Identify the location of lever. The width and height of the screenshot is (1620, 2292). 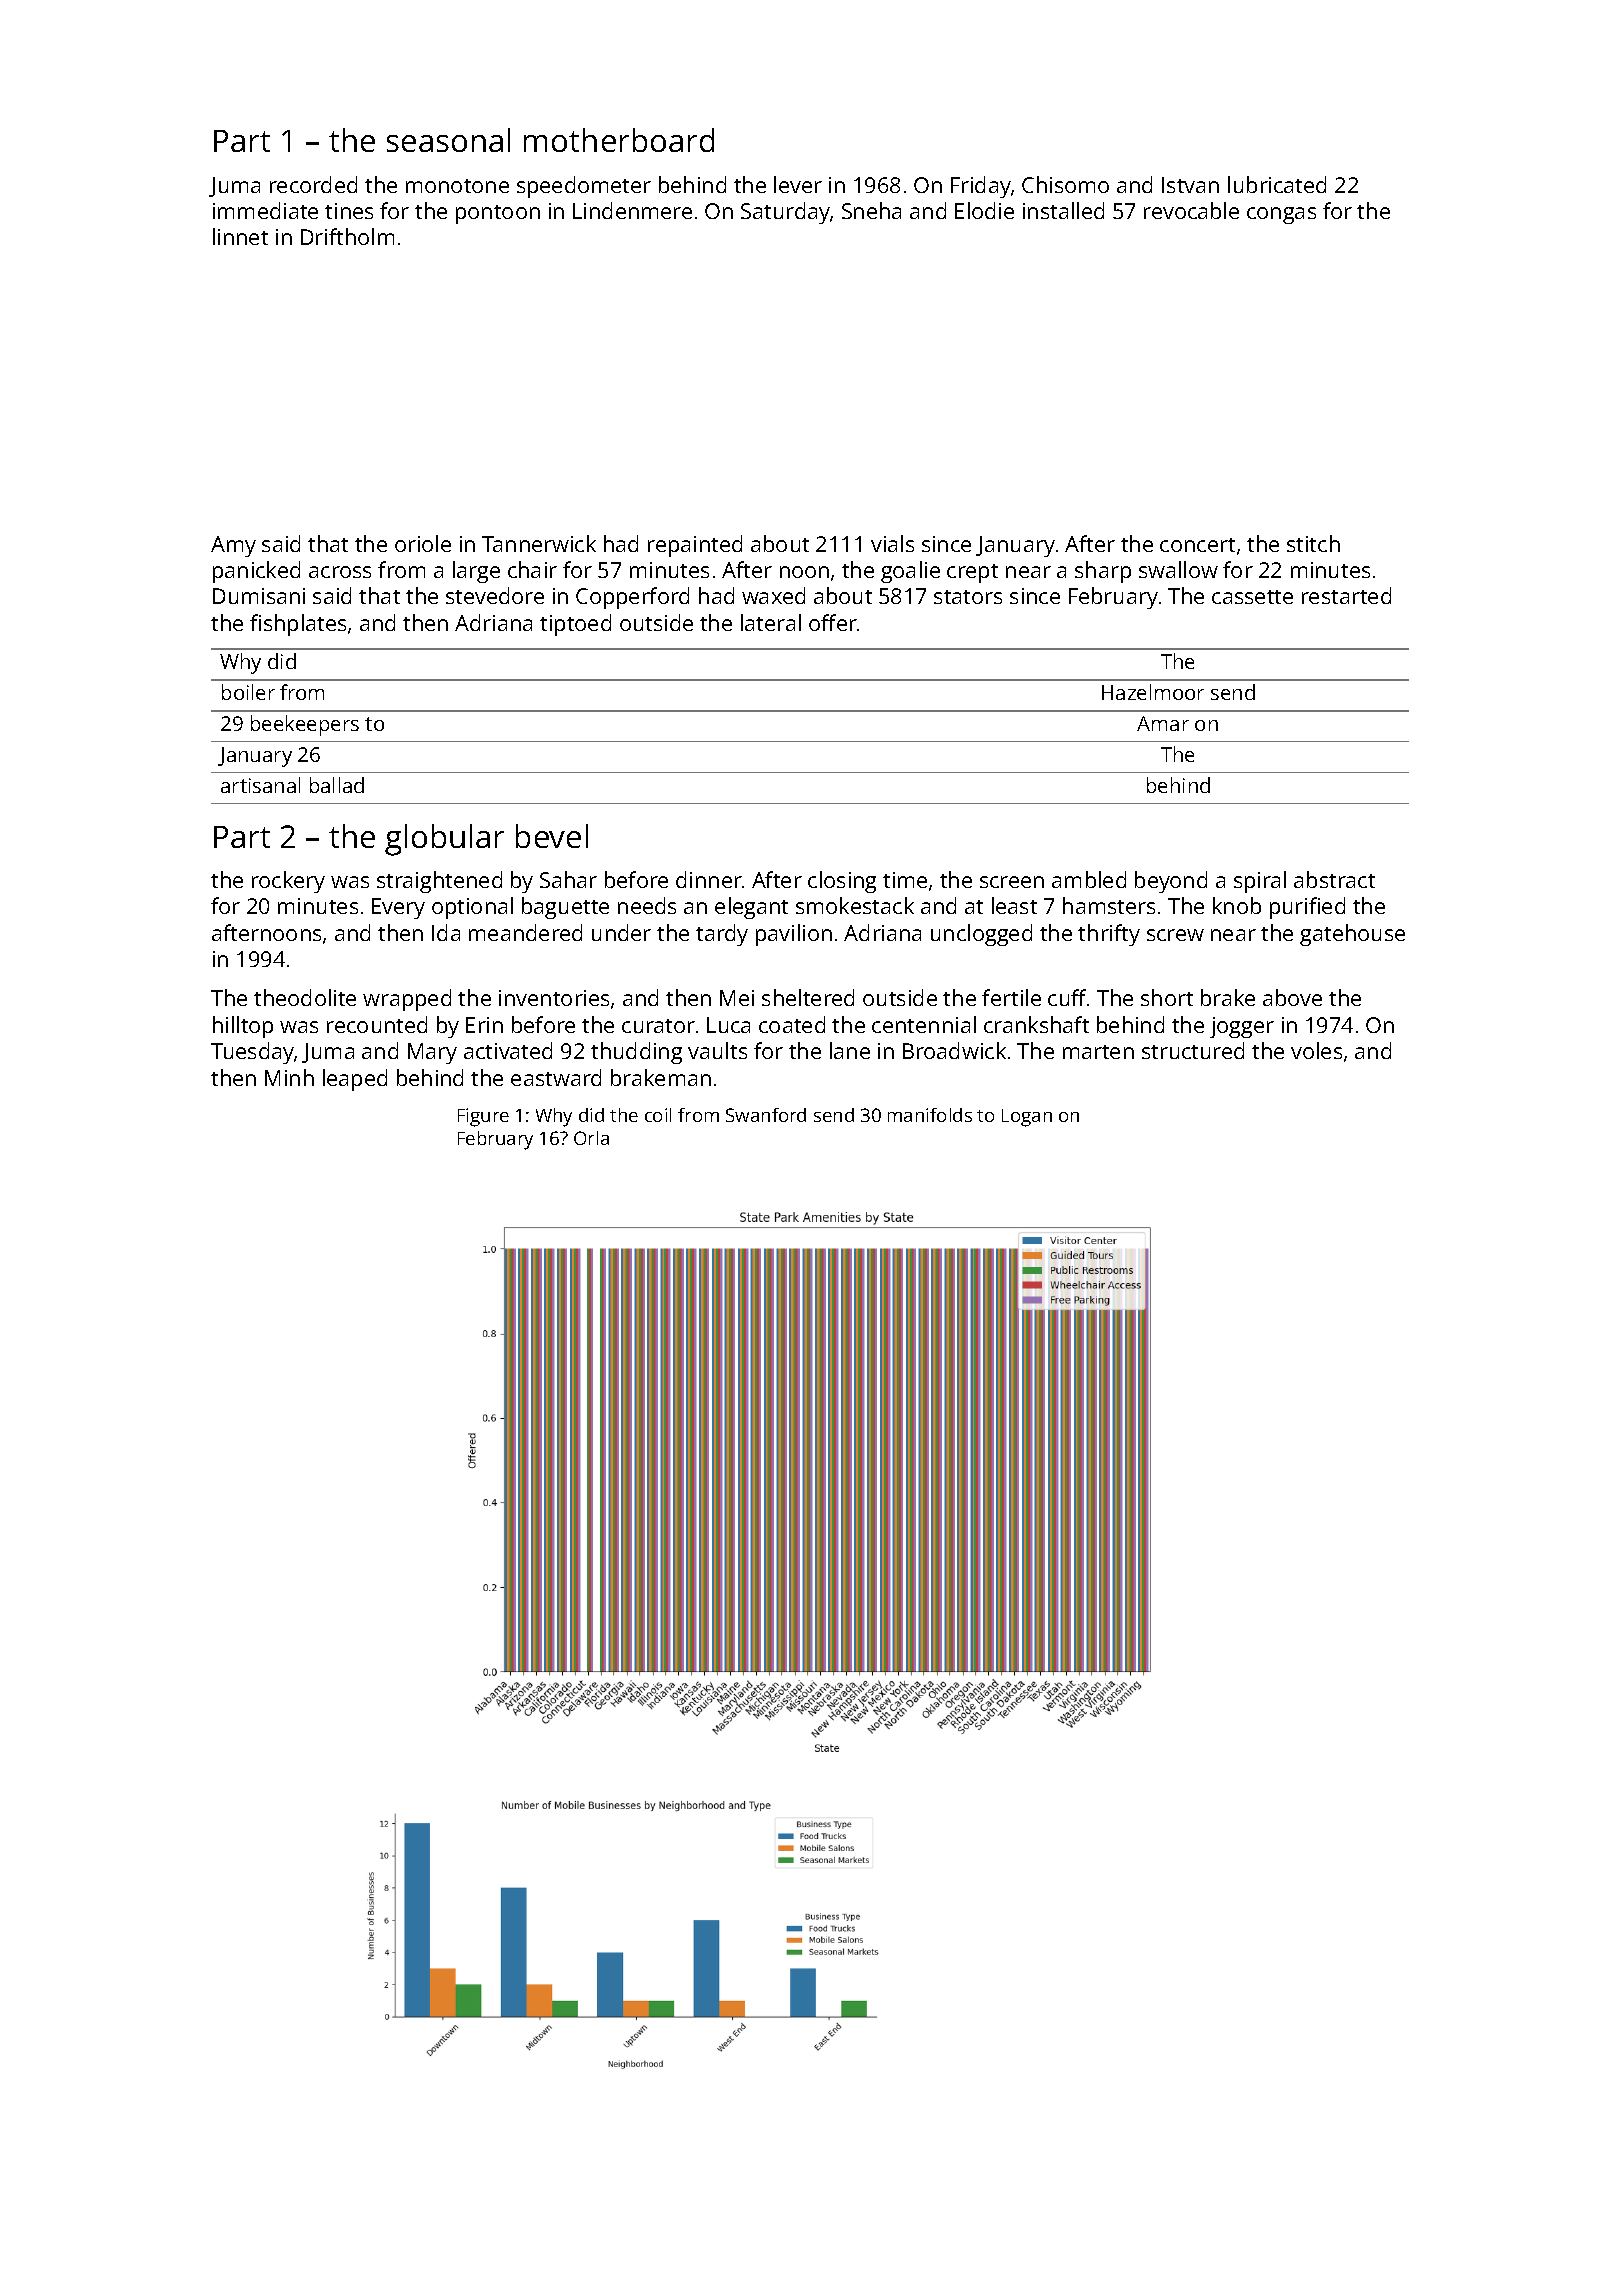
(798, 184).
